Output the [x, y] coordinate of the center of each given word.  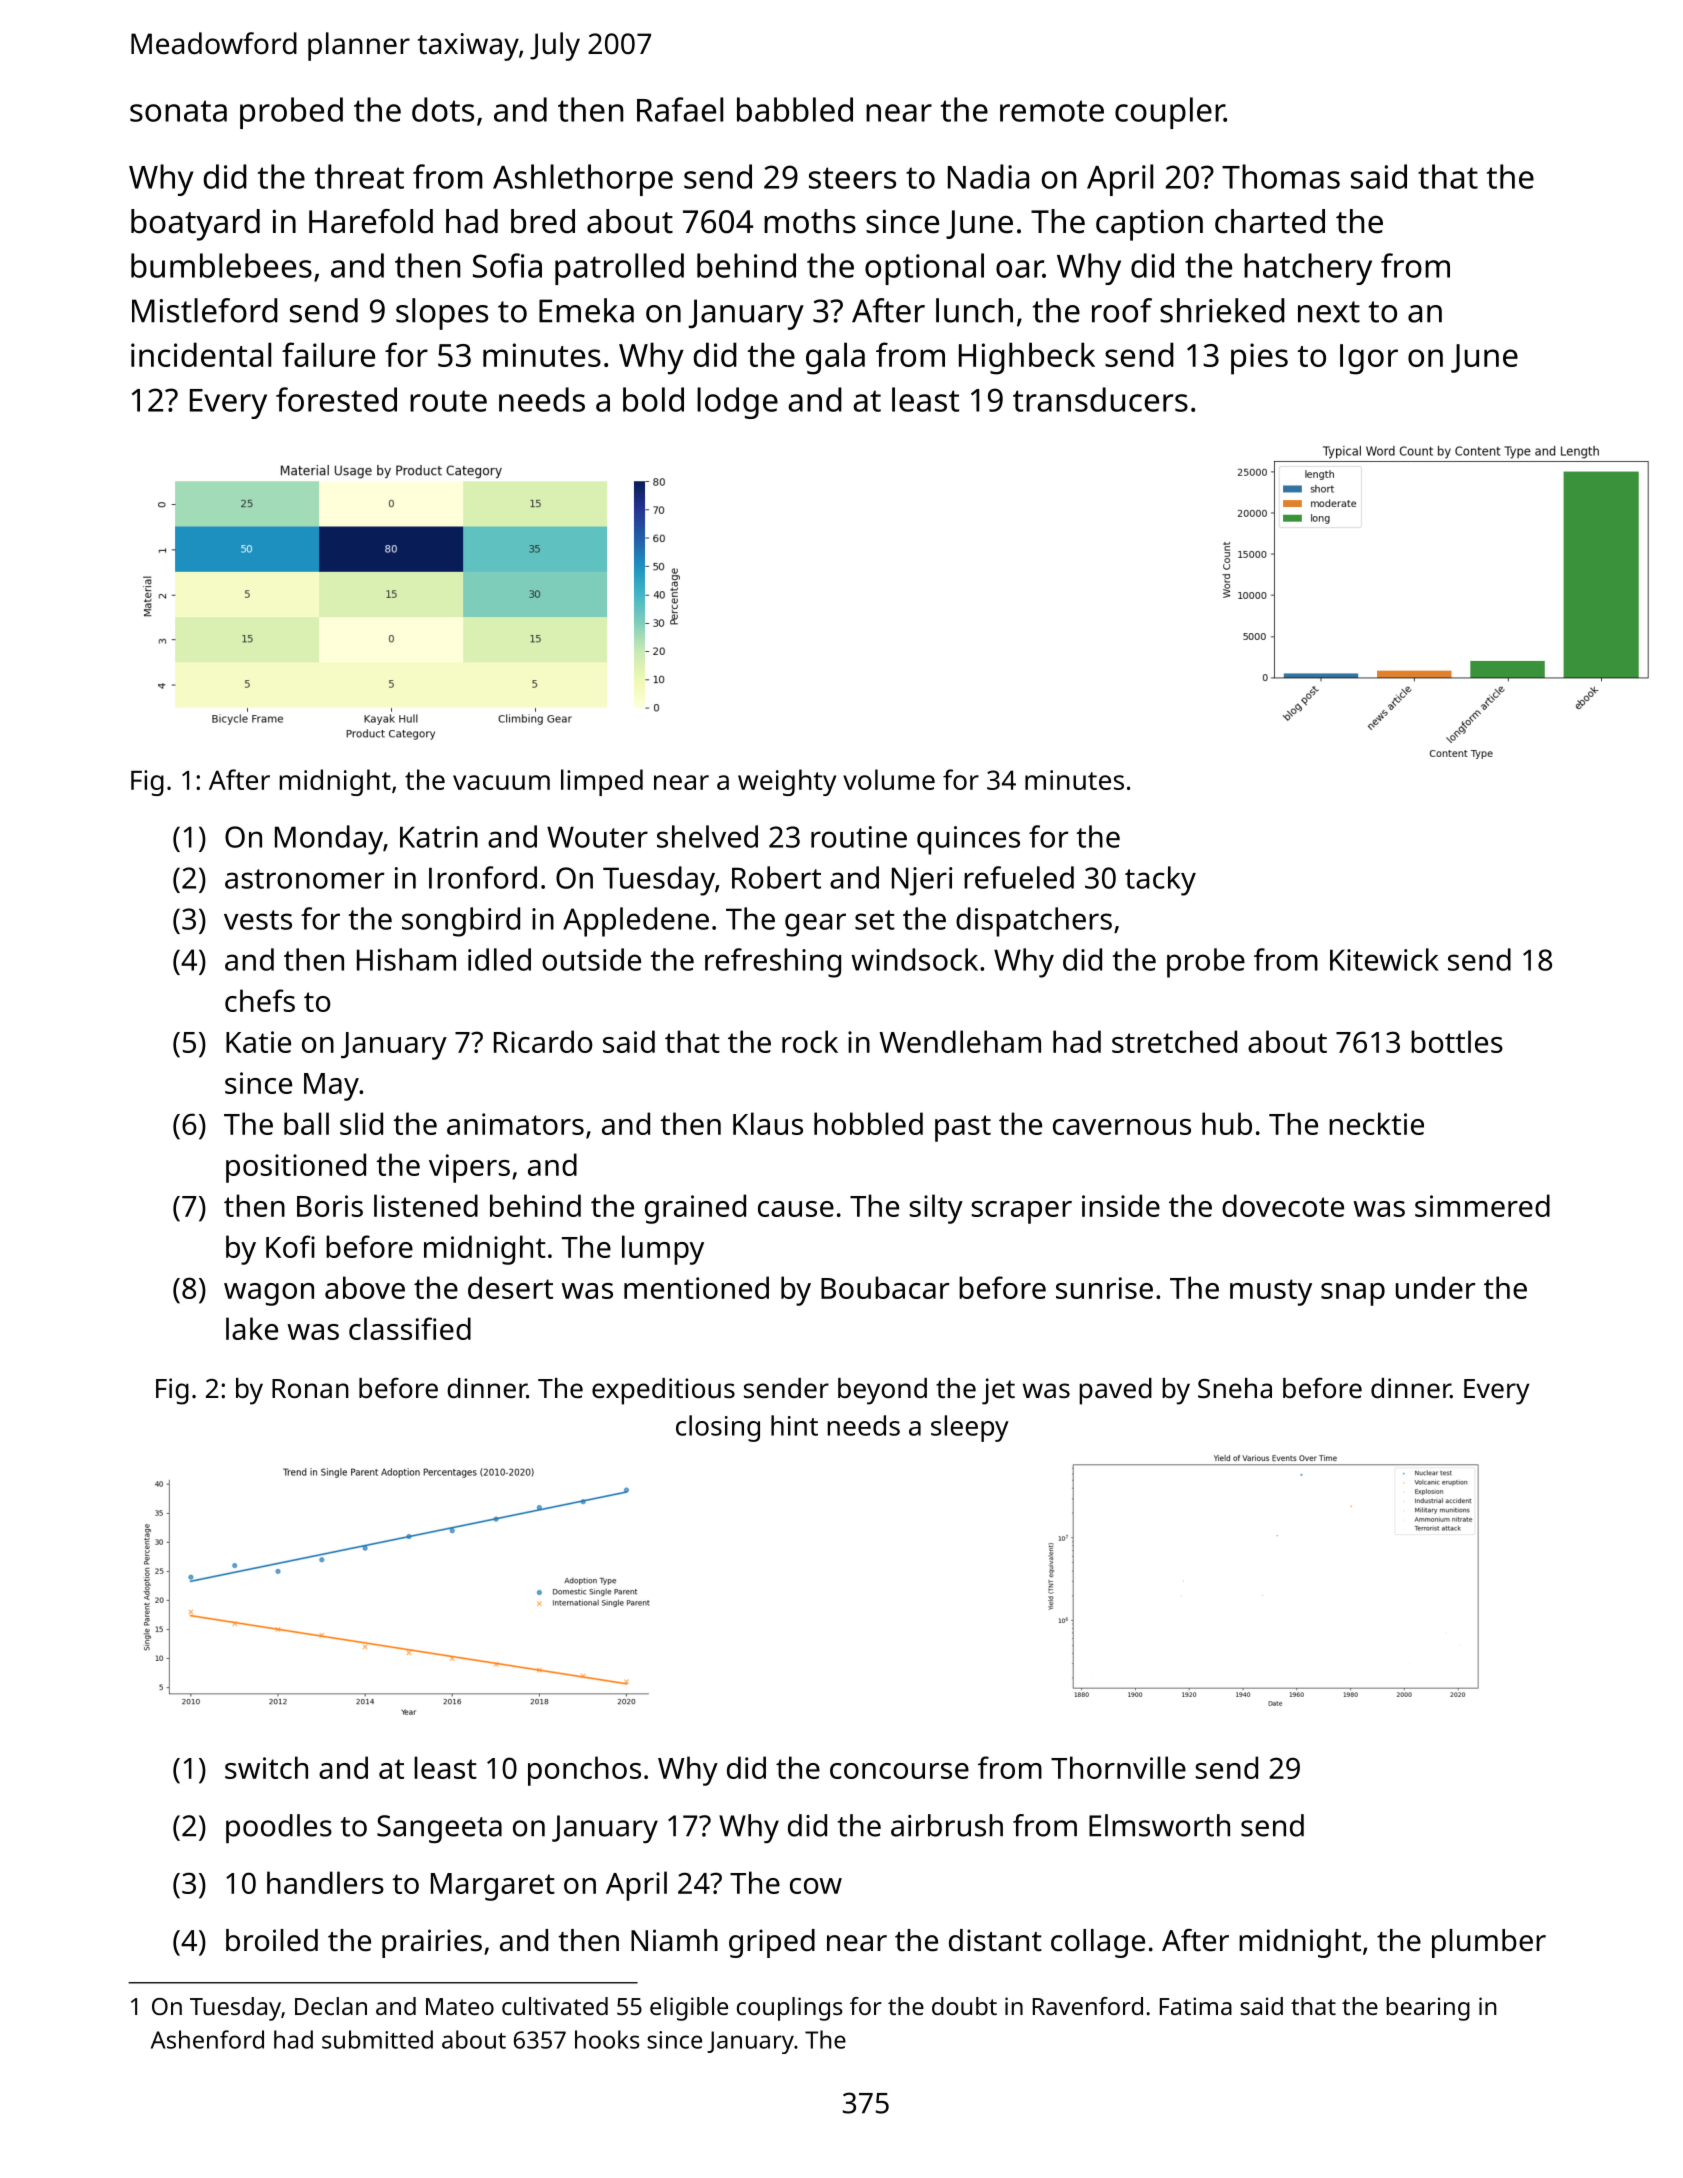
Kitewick [1384, 959]
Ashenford [207, 2039]
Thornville [1118, 1767]
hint [794, 1425]
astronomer [304, 879]
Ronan [310, 1388]
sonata [178, 111]
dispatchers [1034, 922]
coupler [1170, 113]
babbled [795, 109]
